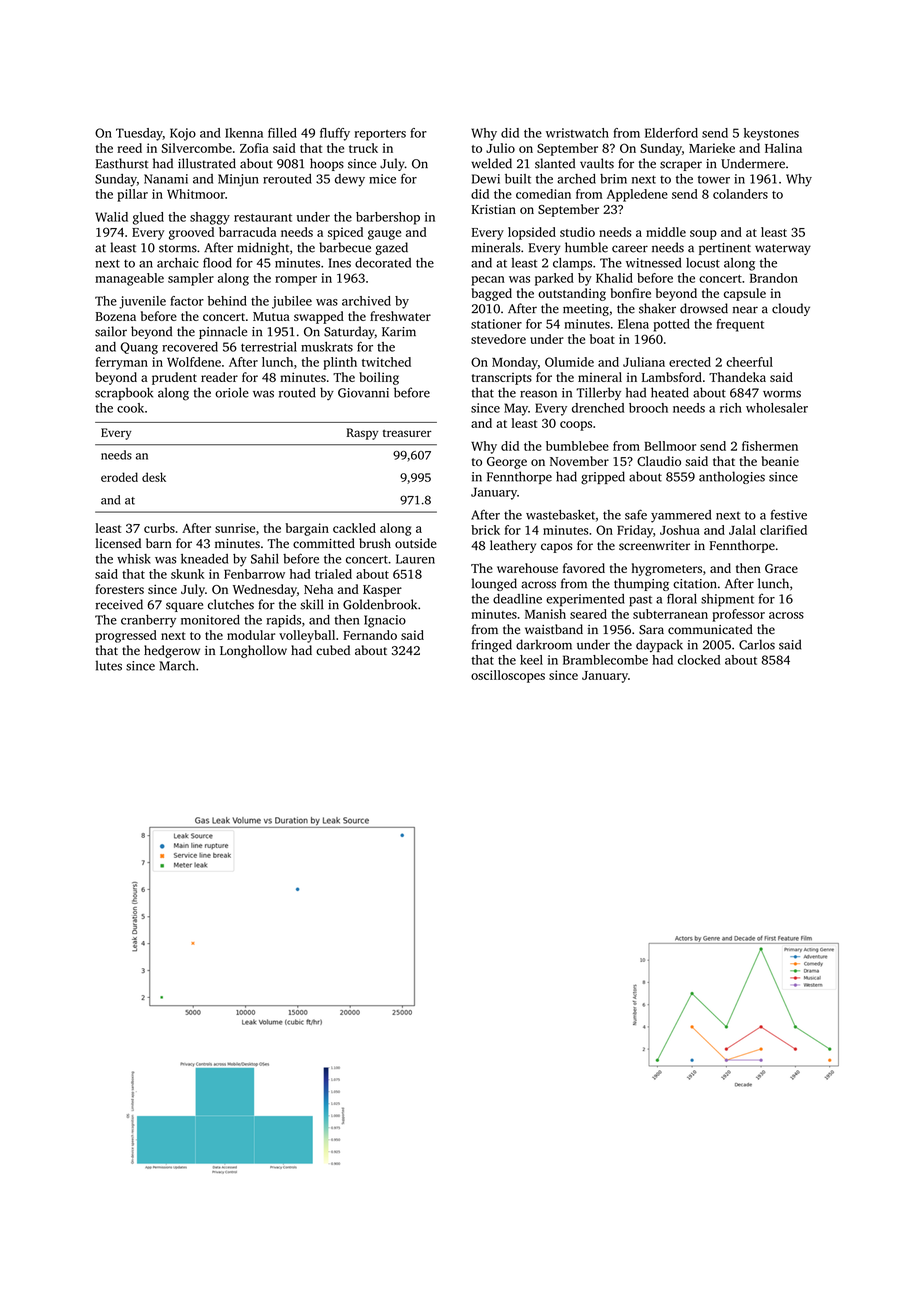  What do you see at coordinates (116, 316) in the screenshot?
I see `Bozena` at bounding box center [116, 316].
